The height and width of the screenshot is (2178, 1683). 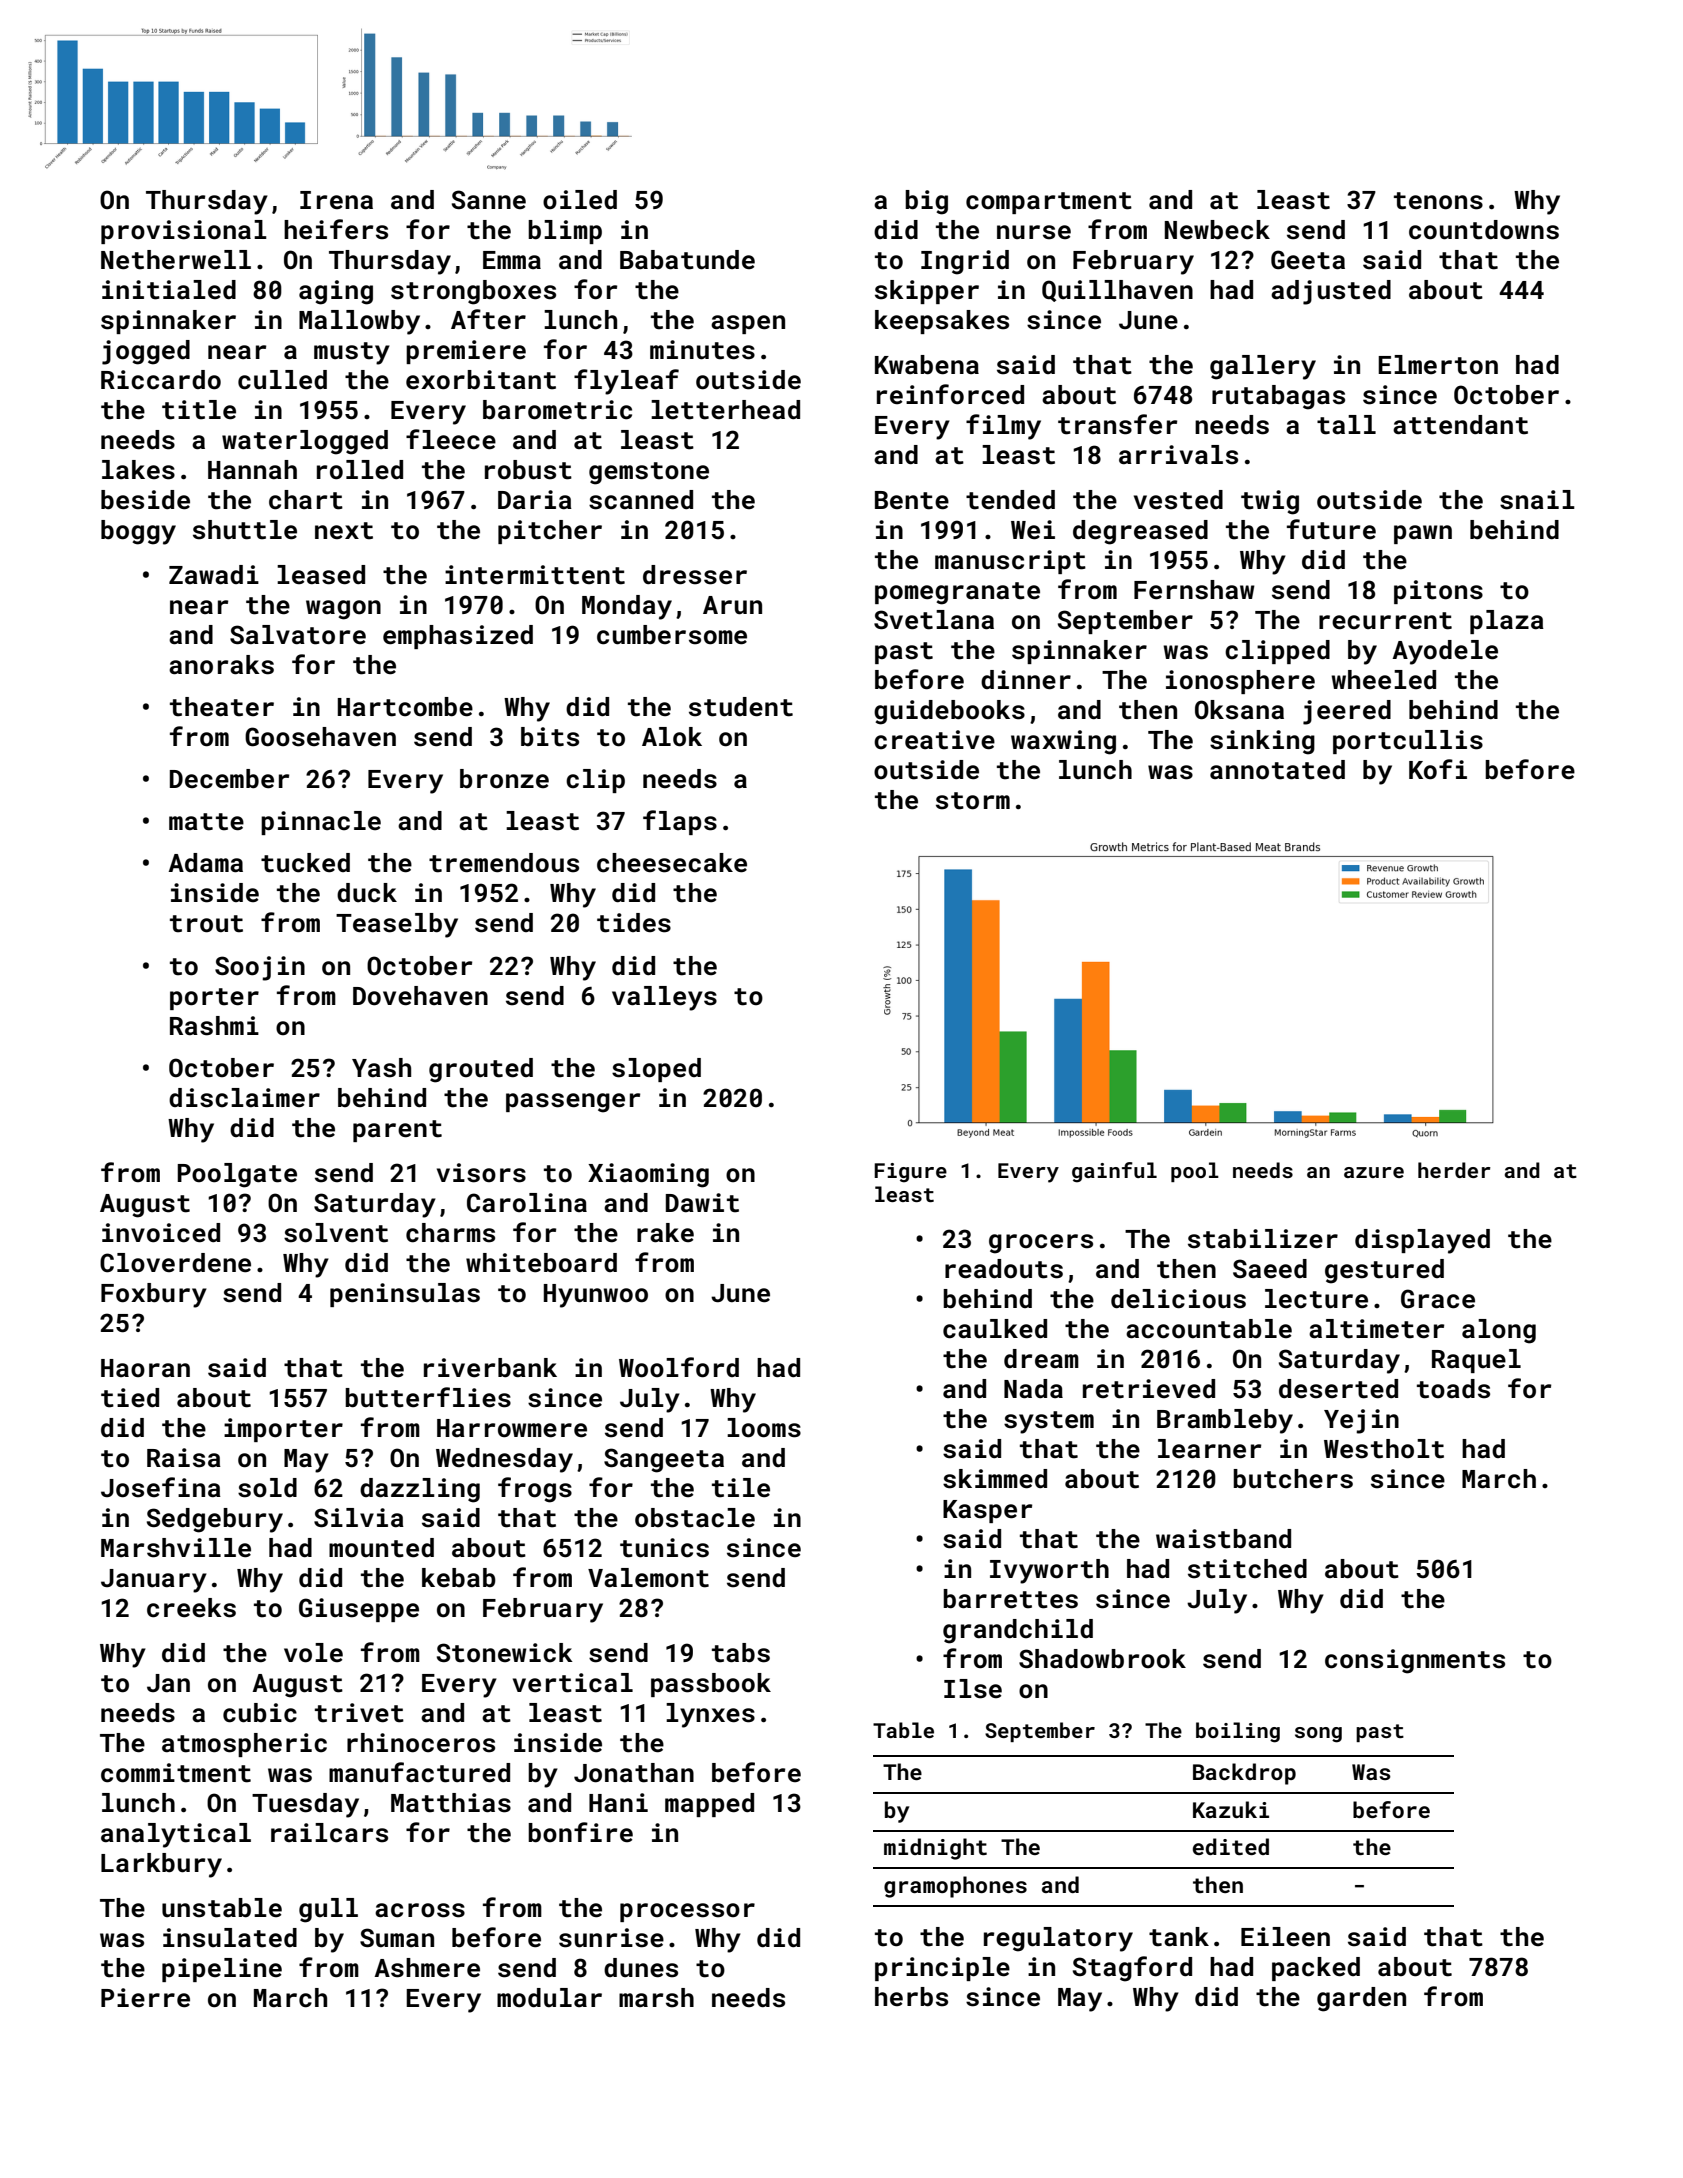 What do you see at coordinates (1476, 1361) in the screenshot?
I see `Raquel` at bounding box center [1476, 1361].
